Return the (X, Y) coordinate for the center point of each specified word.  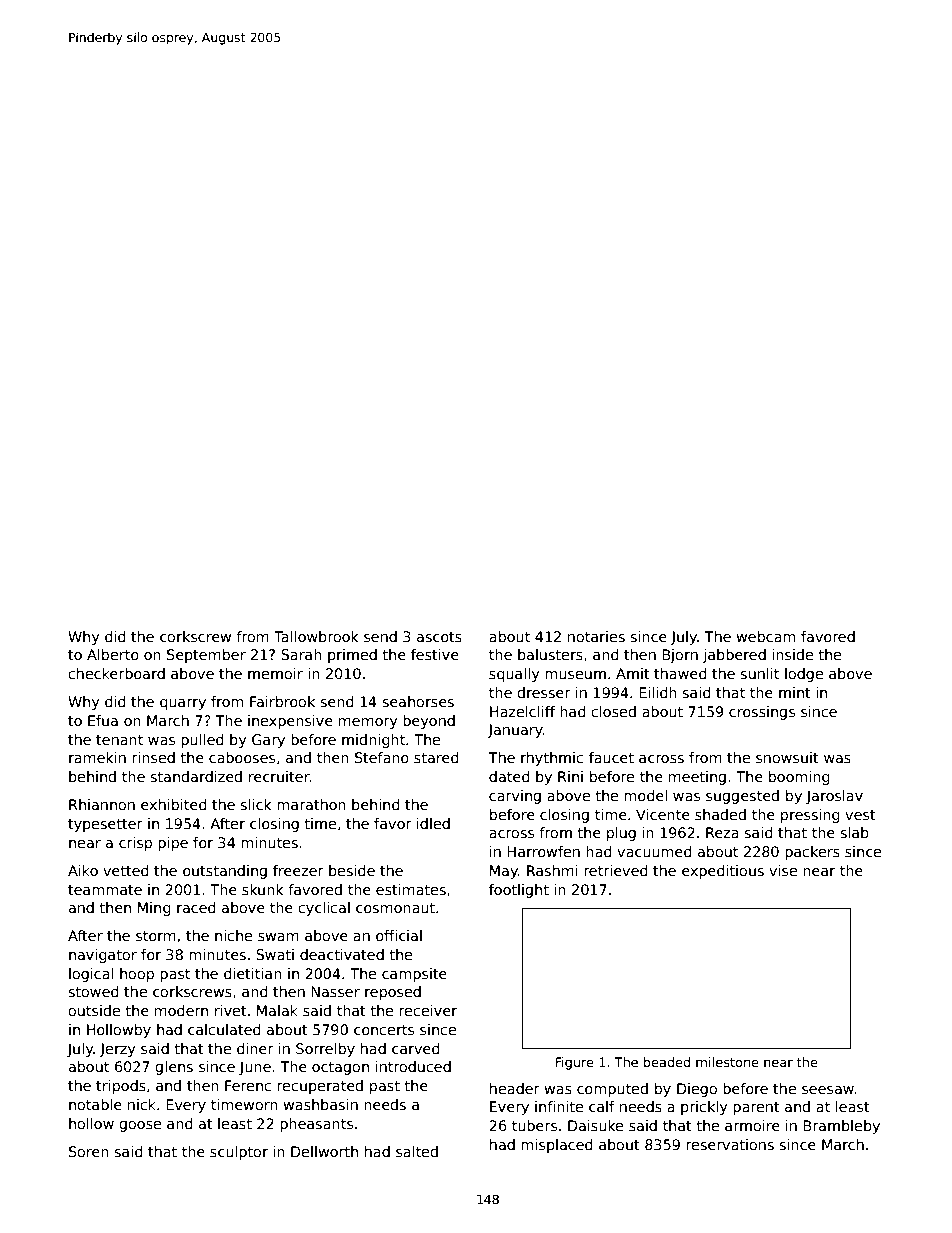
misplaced (557, 1146)
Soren (89, 1151)
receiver (428, 1010)
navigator (103, 956)
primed (352, 656)
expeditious (723, 872)
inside (792, 654)
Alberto (113, 654)
